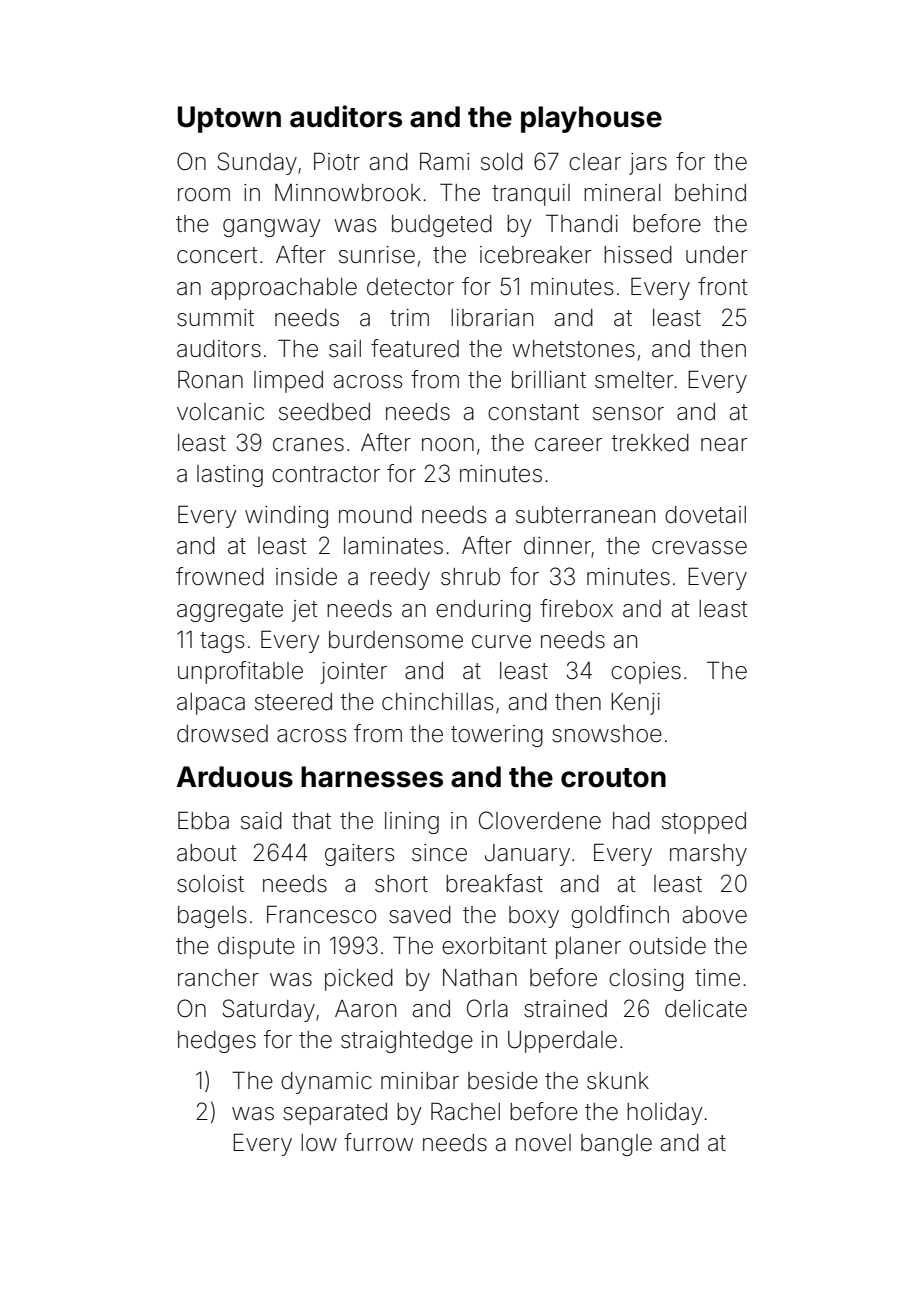 This screenshot has width=924, height=1311. What do you see at coordinates (319, 1143) in the screenshot?
I see `low` at bounding box center [319, 1143].
